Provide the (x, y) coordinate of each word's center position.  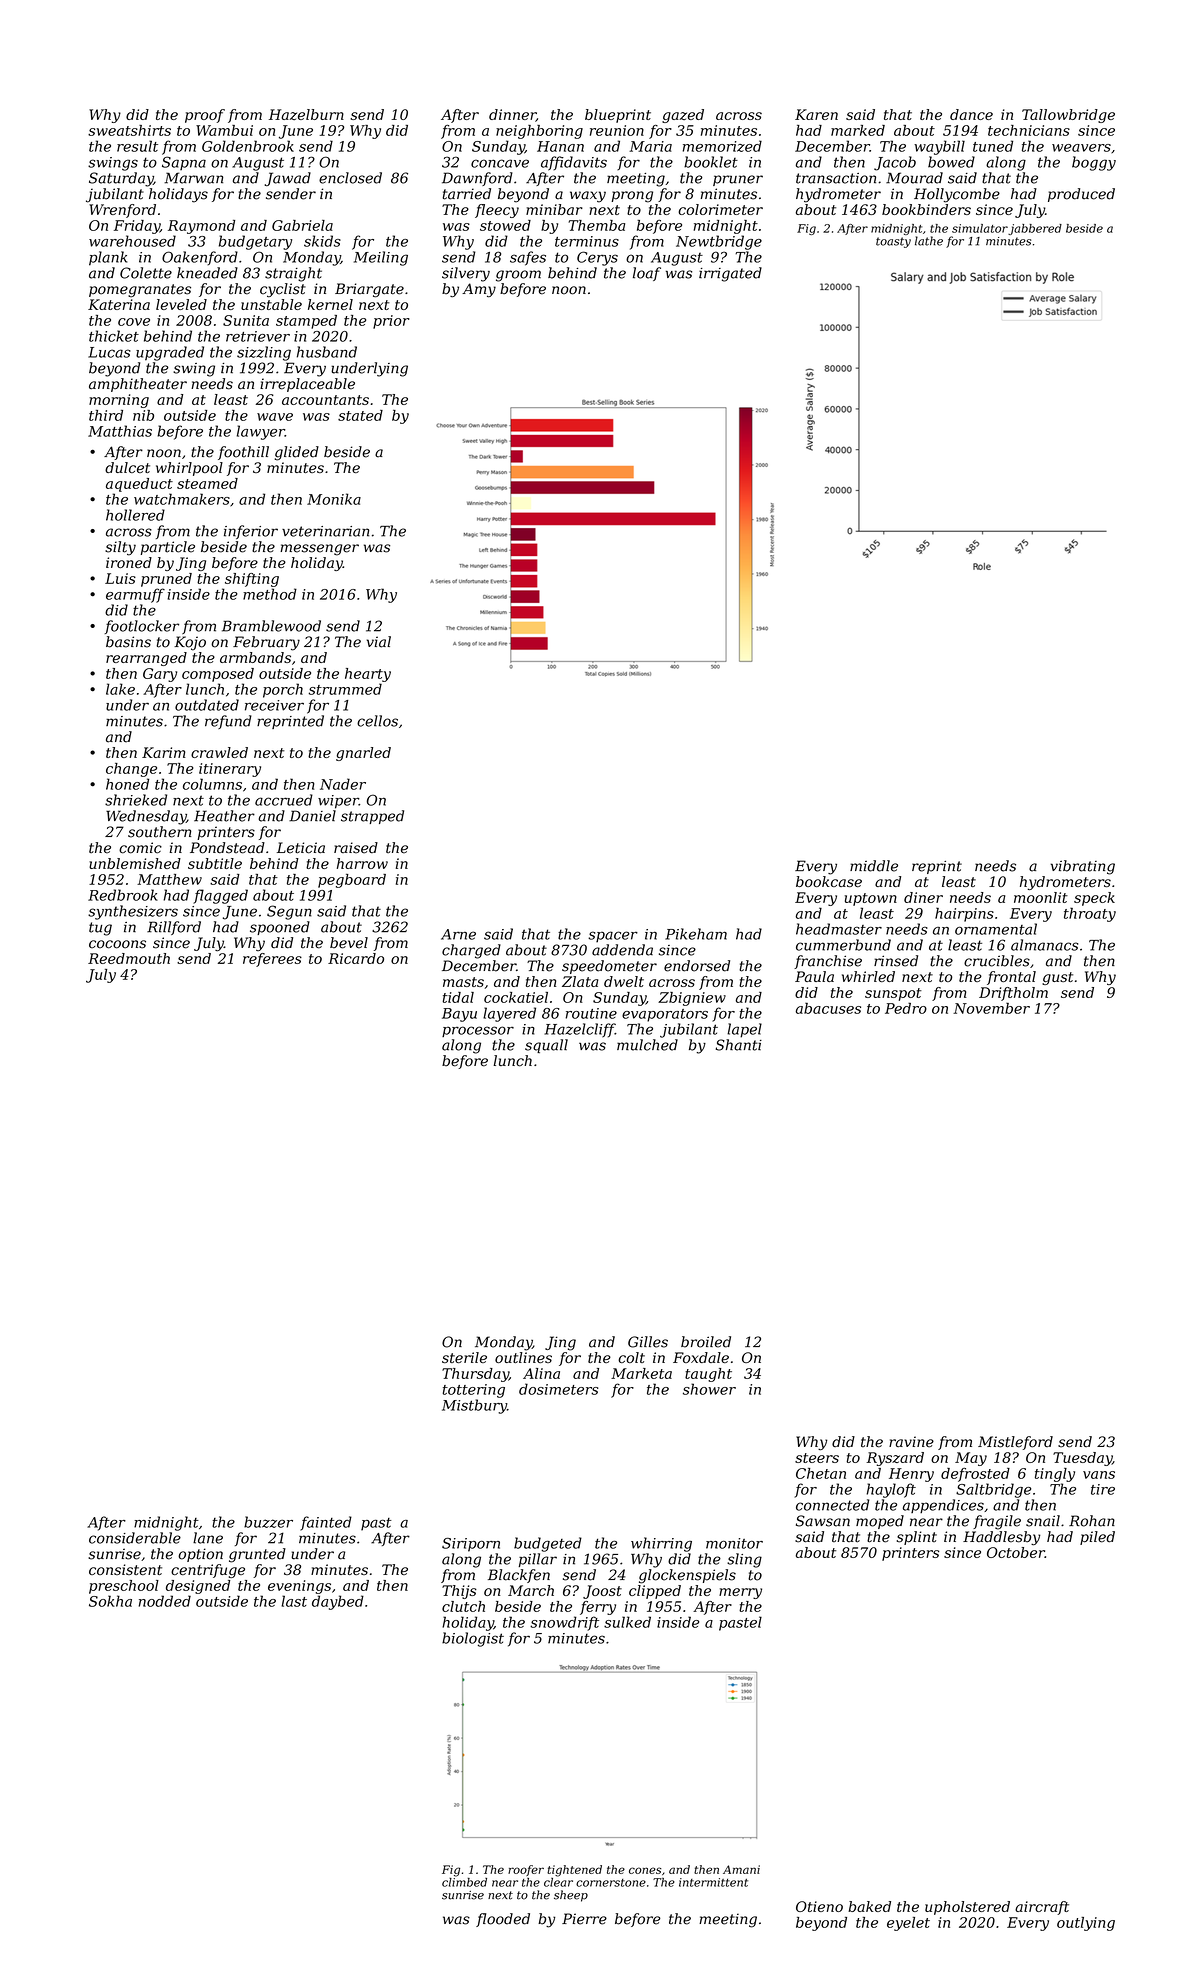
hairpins (964, 914)
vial (379, 642)
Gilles (648, 1342)
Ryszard (895, 1459)
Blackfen (519, 1576)
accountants (325, 400)
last (294, 1601)
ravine (911, 1442)
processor (478, 1031)
